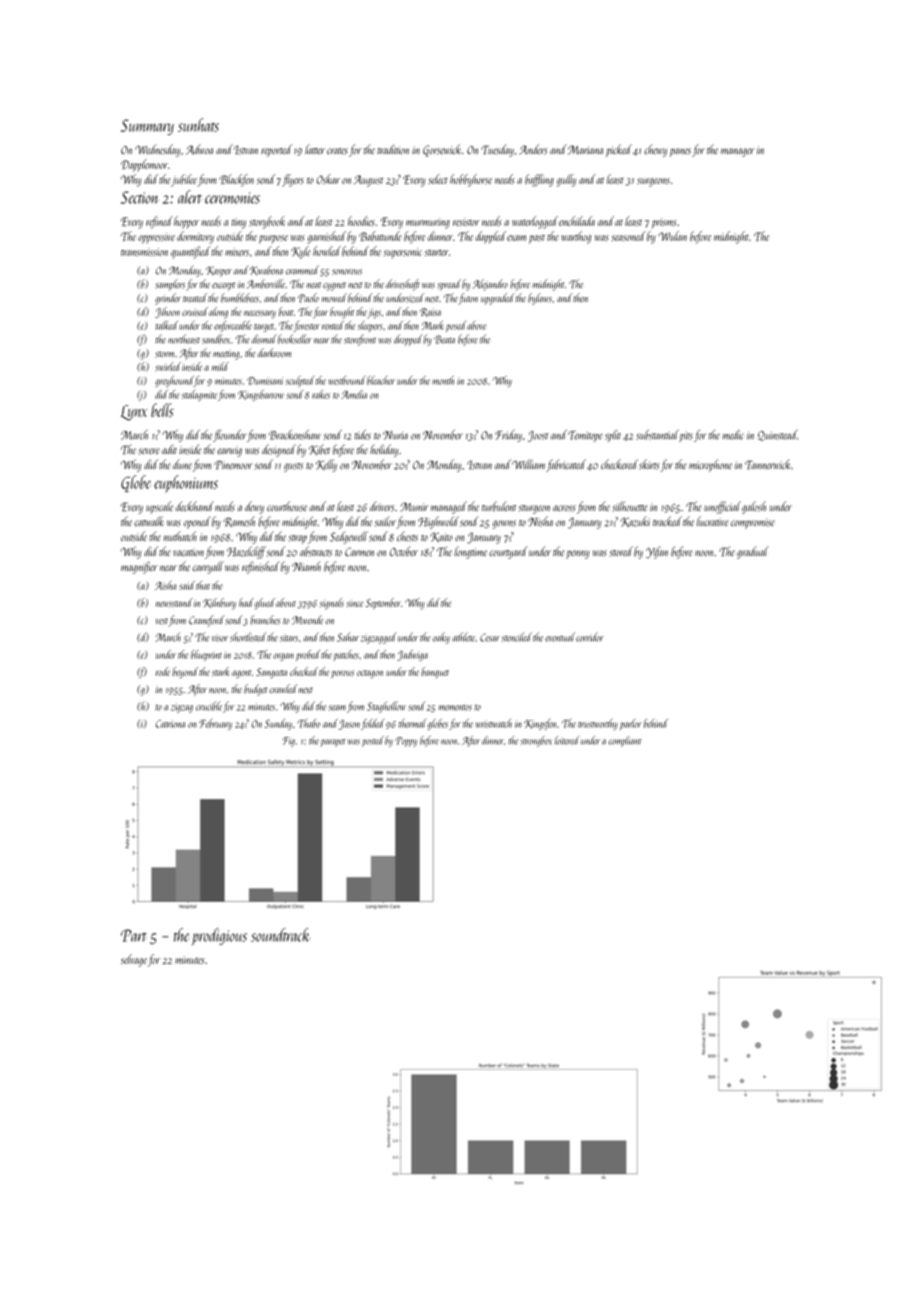  I want to click on parapet, so click(333, 743).
